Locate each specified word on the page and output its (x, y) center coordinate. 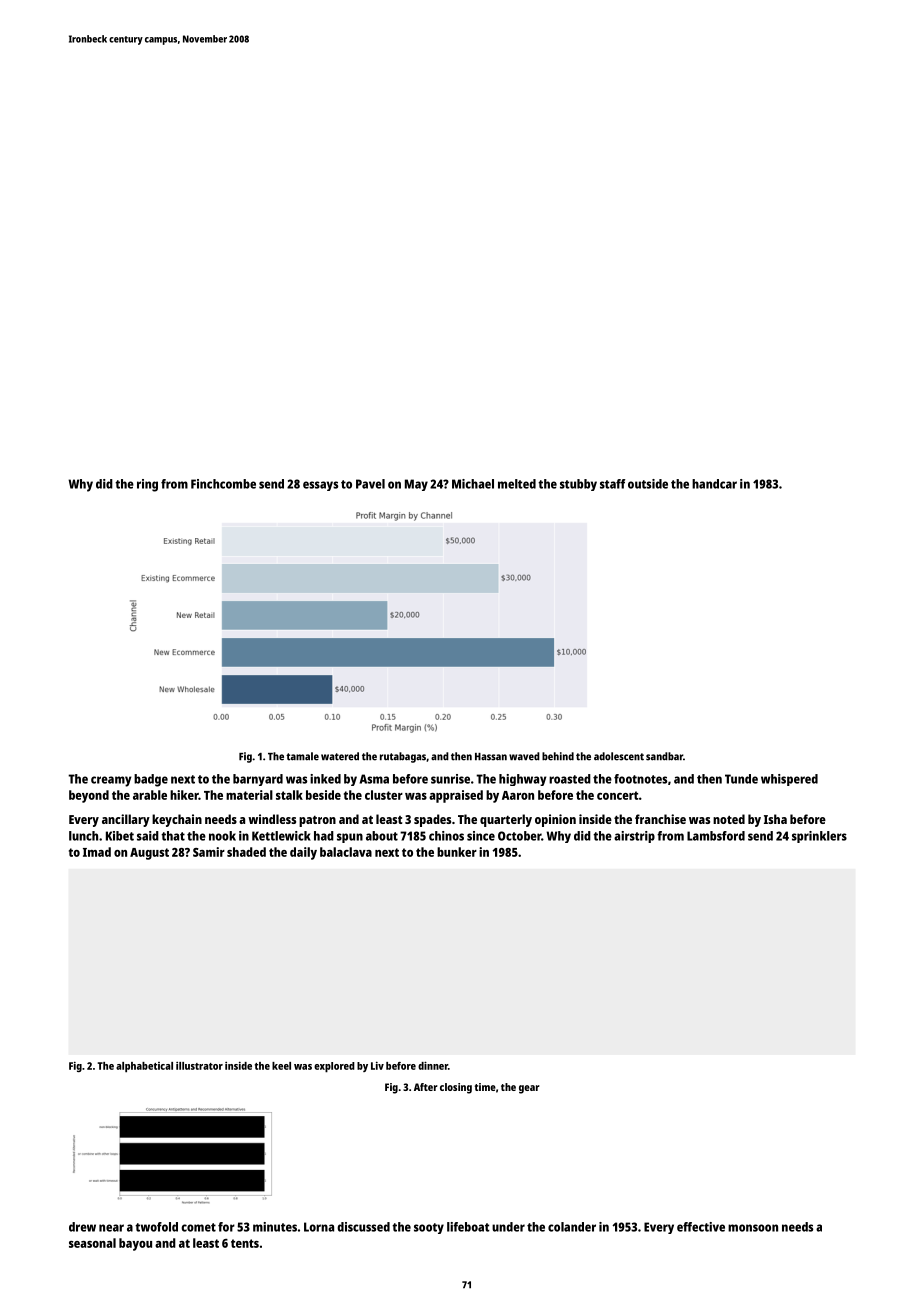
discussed (363, 1227)
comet (198, 1227)
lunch (83, 836)
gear (529, 1089)
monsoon (753, 1228)
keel (281, 1066)
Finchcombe (223, 484)
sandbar (664, 756)
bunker (457, 852)
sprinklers (819, 837)
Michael (473, 484)
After (426, 1087)
